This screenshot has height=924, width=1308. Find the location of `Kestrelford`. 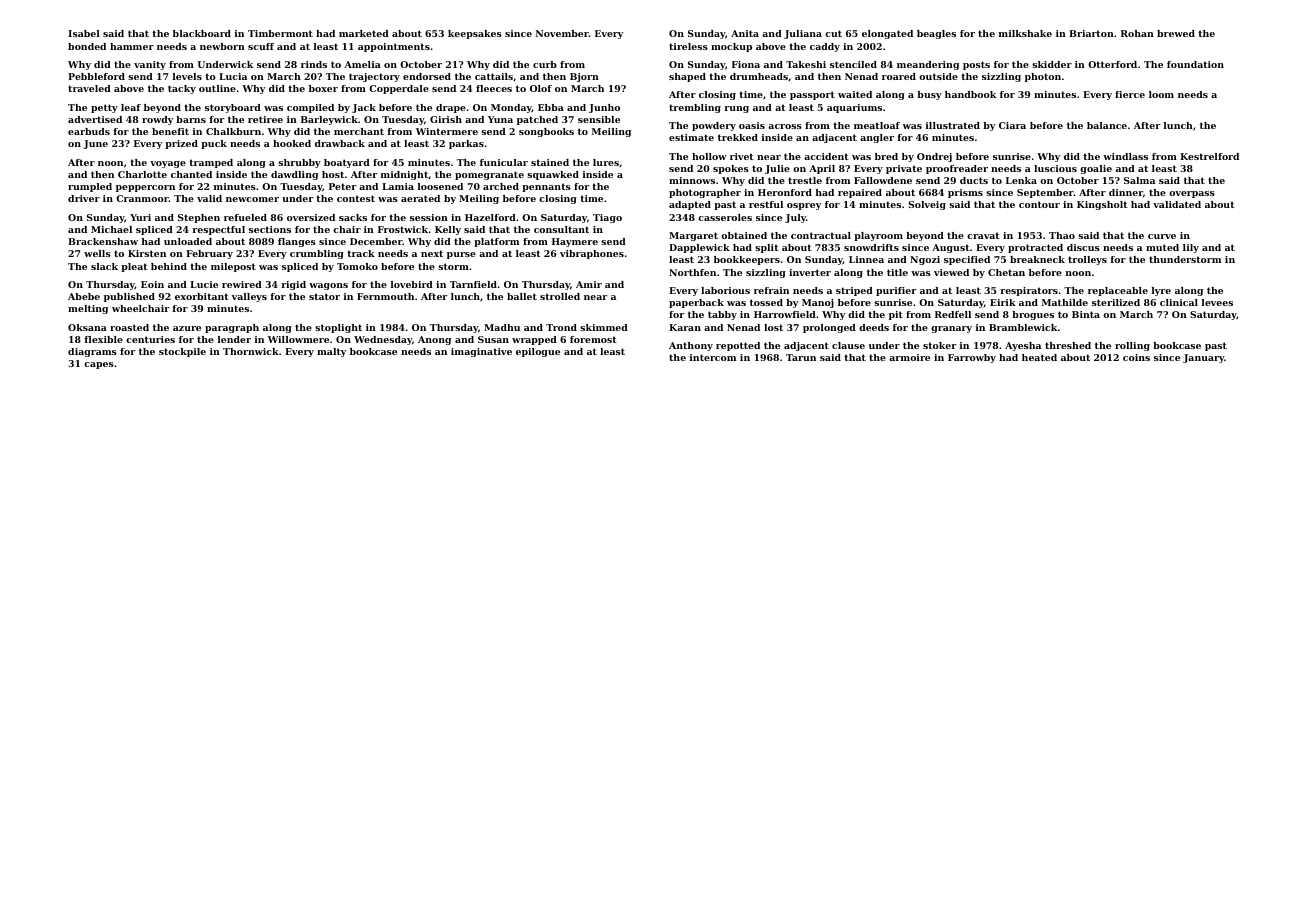

Kestrelford is located at coordinates (1209, 156).
